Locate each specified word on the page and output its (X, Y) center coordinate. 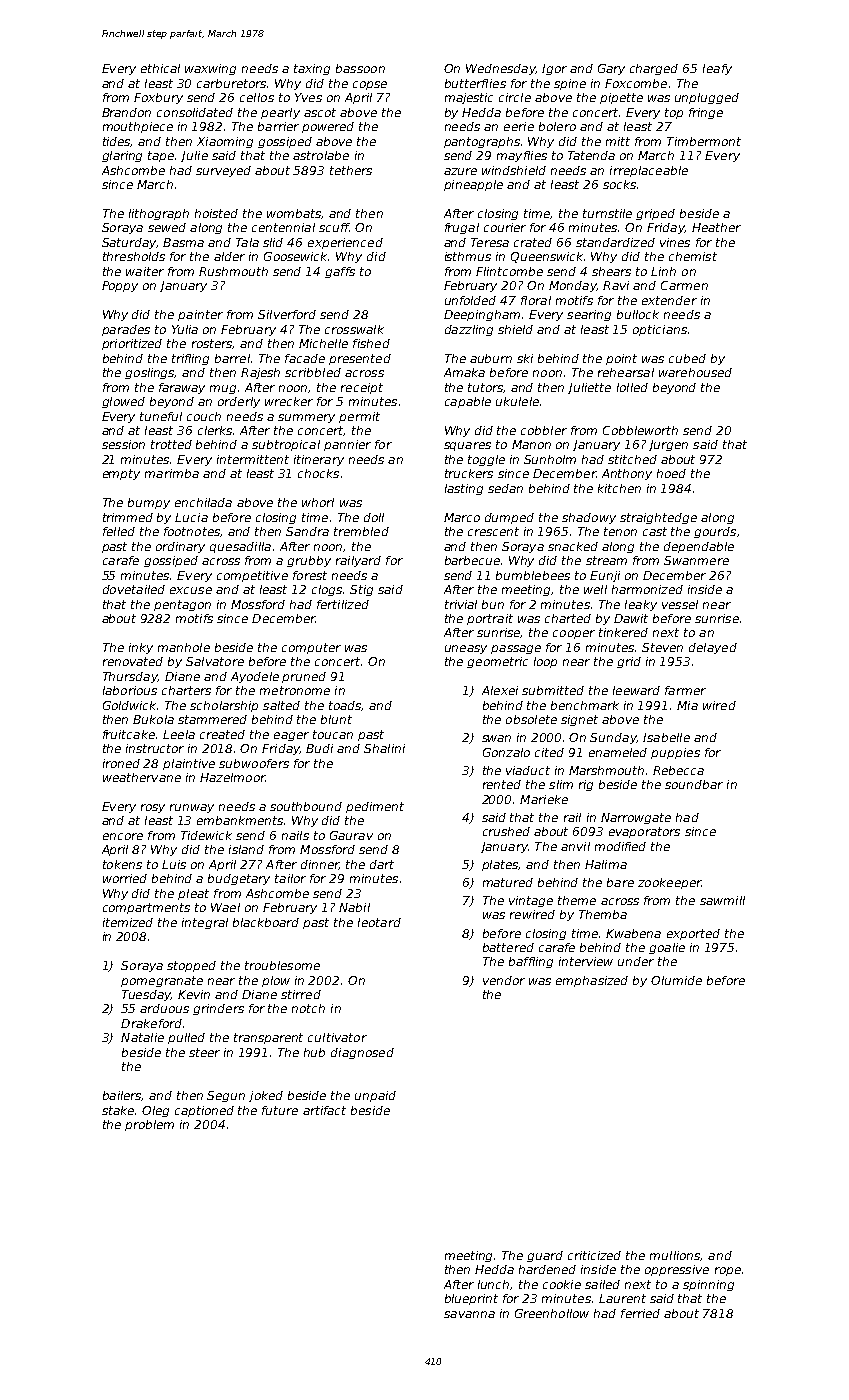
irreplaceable (649, 171)
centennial (283, 227)
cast (655, 531)
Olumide (676, 980)
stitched (632, 459)
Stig (361, 590)
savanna (469, 1314)
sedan (505, 488)
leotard (379, 922)
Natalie (142, 1037)
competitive (252, 576)
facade (305, 358)
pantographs (482, 142)
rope (728, 1271)
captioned (204, 1111)
